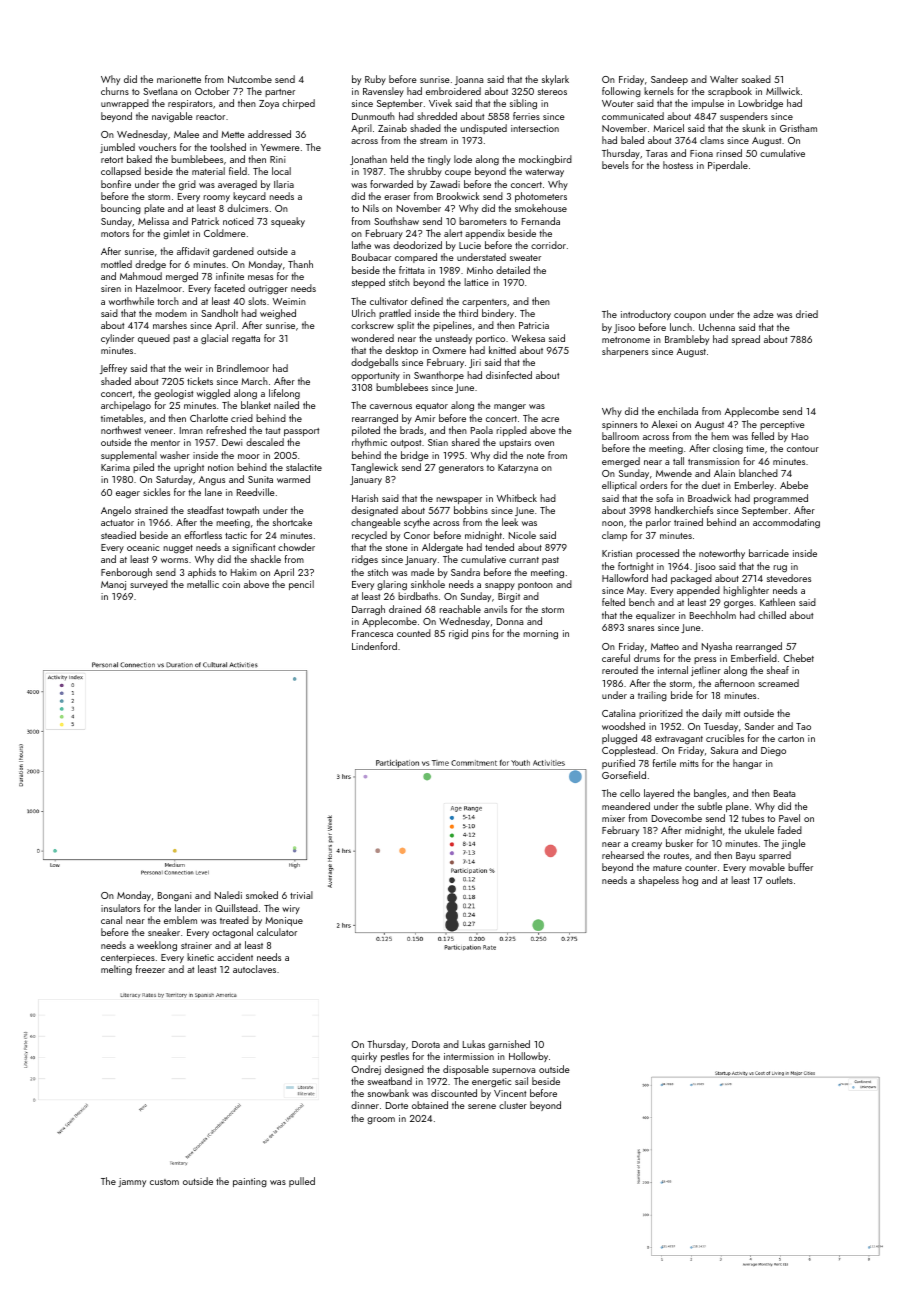  Describe the element at coordinates (483, 129) in the screenshot. I see `undisputed` at that location.
